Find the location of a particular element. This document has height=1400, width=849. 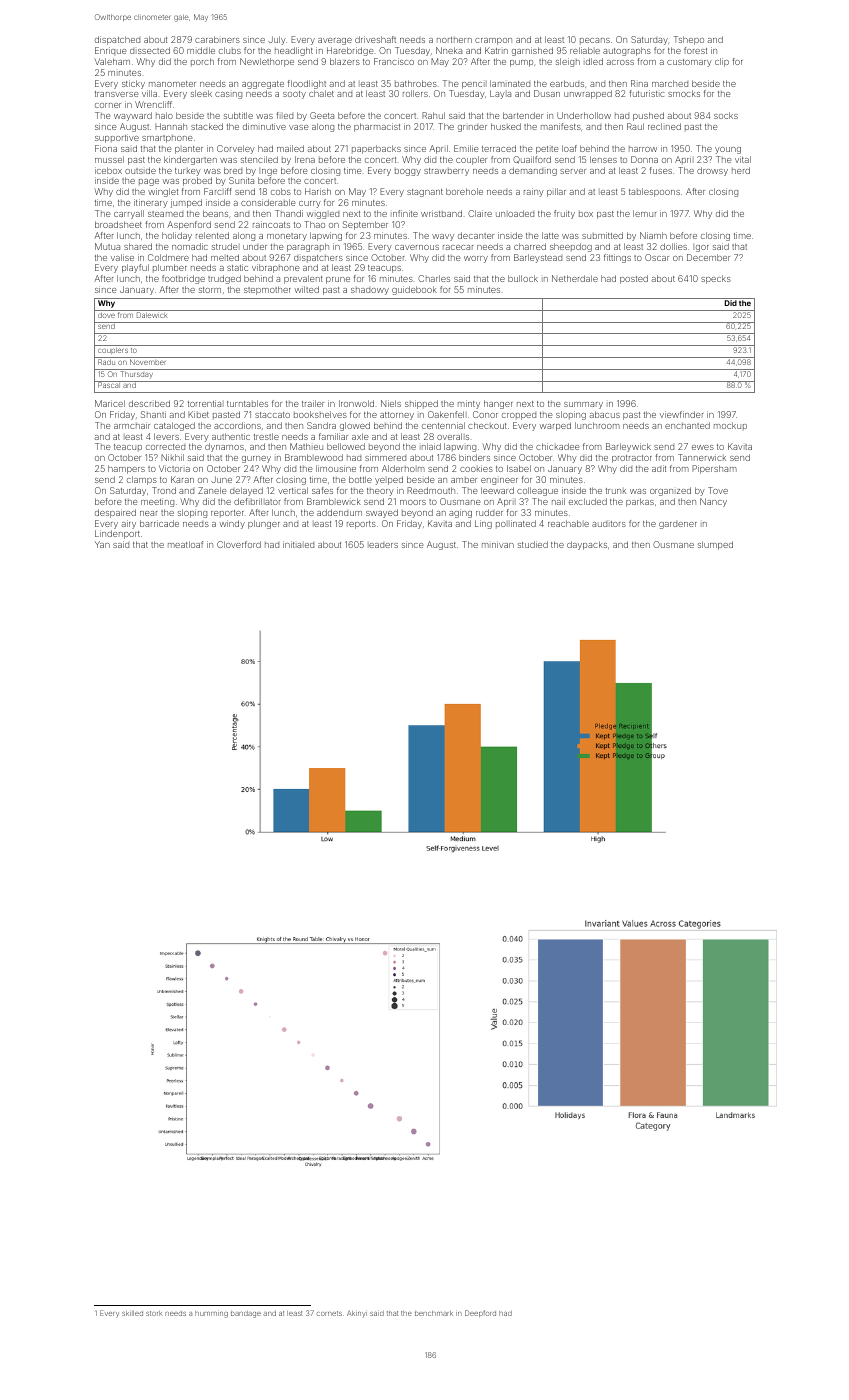

cornets is located at coordinates (329, 1313).
